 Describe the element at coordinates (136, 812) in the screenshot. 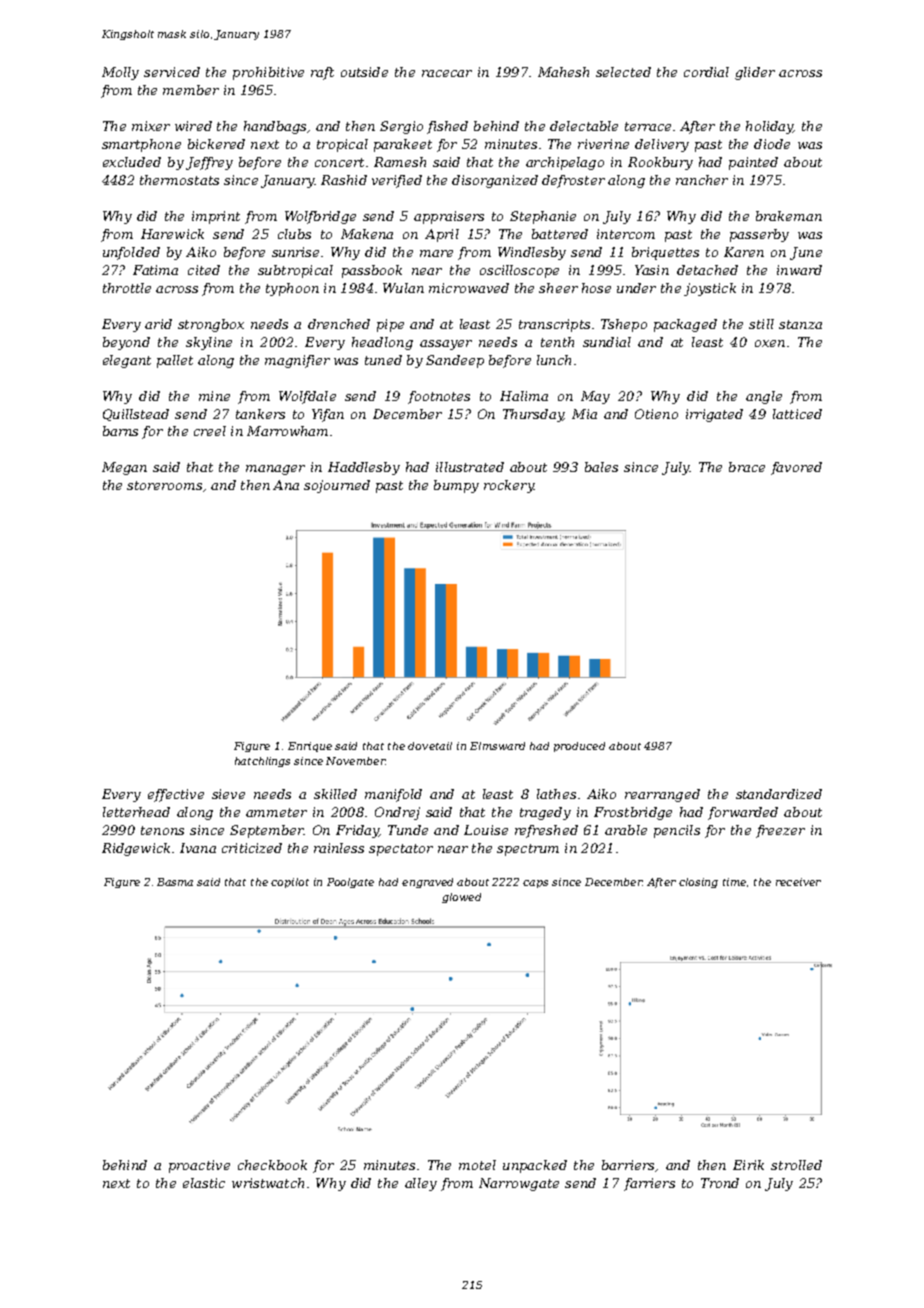

I see `letterhead` at that location.
